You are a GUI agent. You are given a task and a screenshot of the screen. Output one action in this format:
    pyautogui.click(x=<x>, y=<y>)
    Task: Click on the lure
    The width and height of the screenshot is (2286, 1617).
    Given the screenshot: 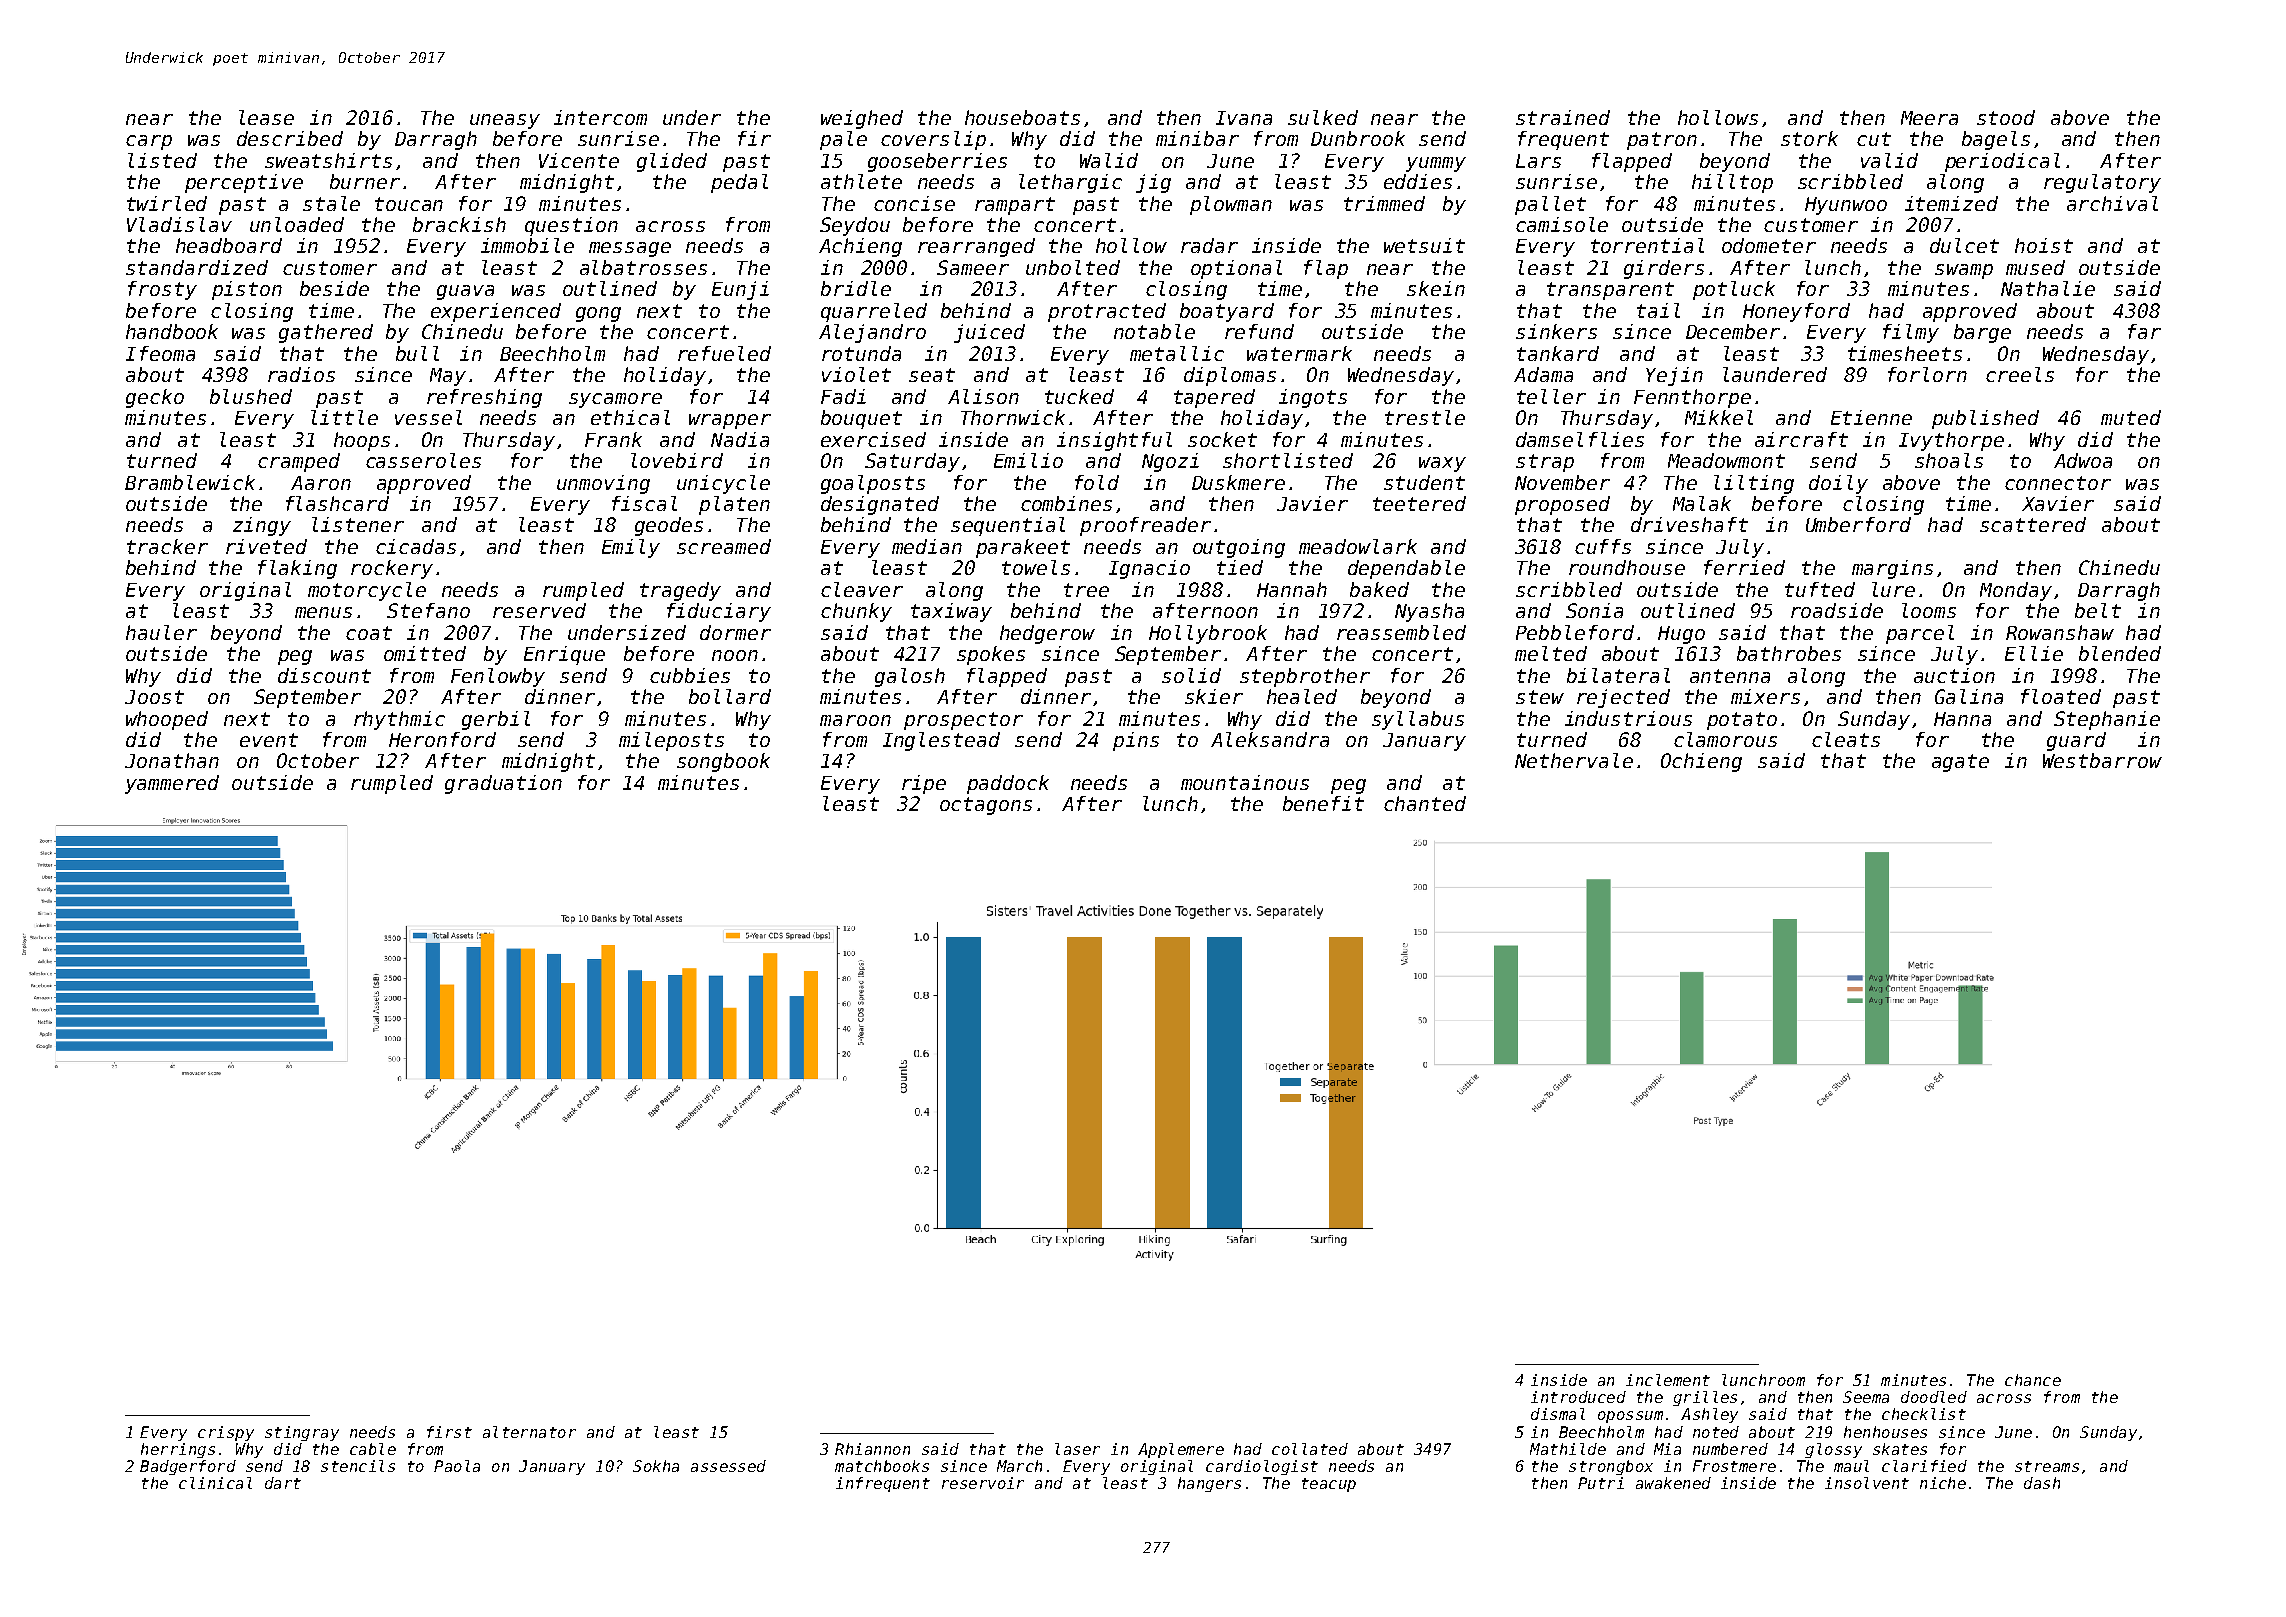 What is the action you would take?
    pyautogui.click(x=1893, y=589)
